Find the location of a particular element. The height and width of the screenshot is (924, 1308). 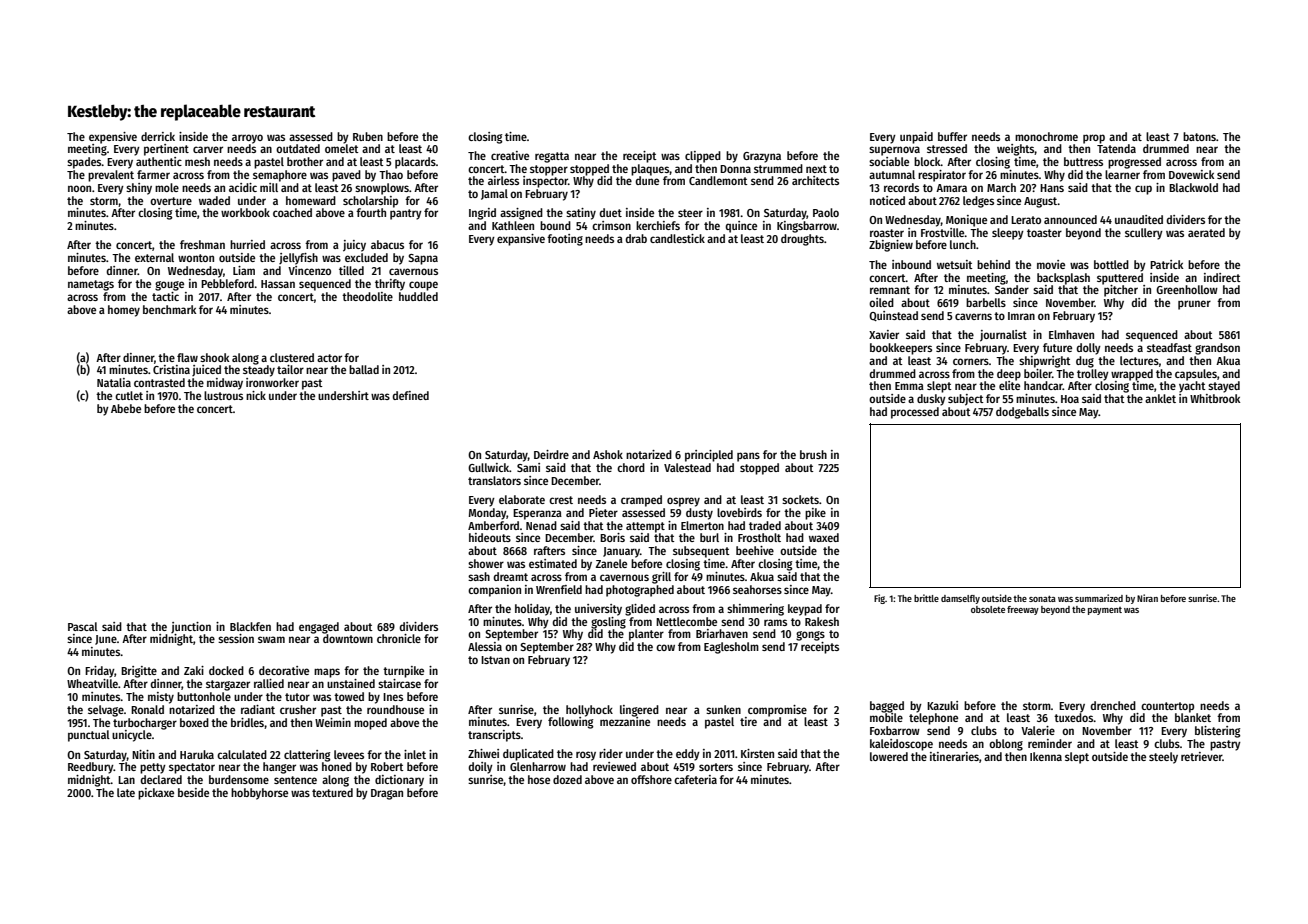

drenched is located at coordinates (1113, 705).
